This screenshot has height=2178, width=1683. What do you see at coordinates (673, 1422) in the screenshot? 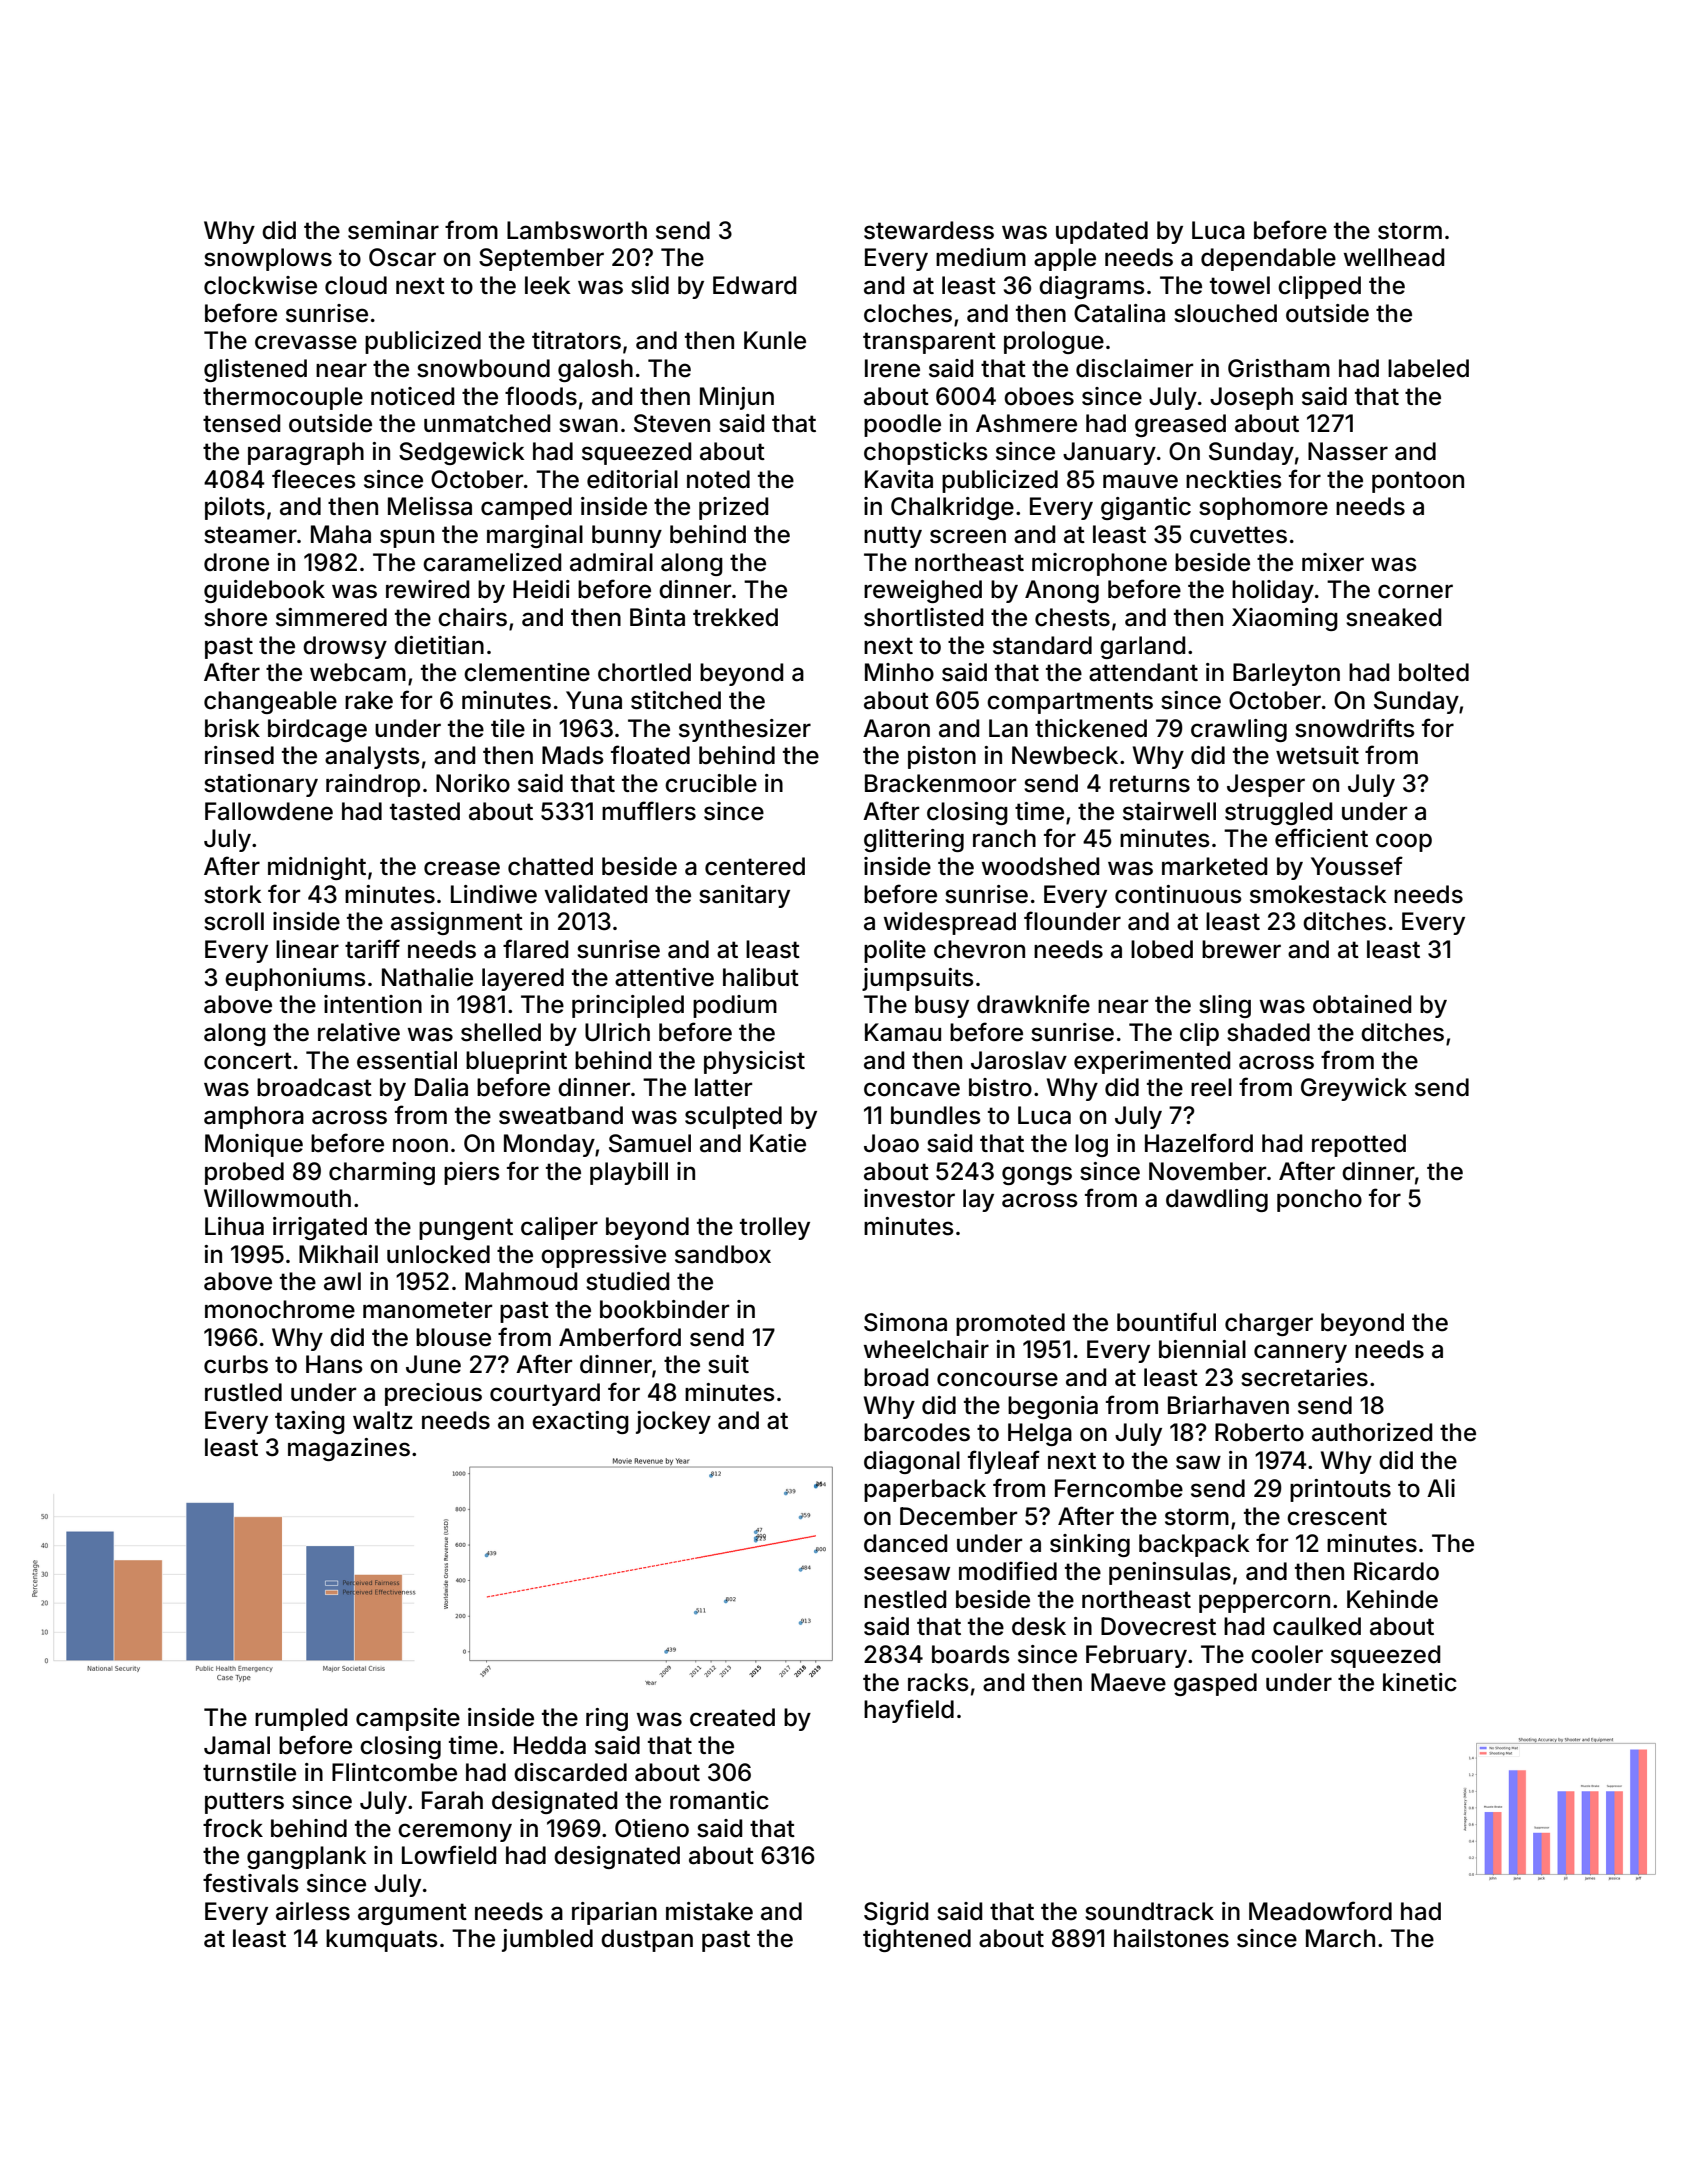
I see `jockey` at bounding box center [673, 1422].
